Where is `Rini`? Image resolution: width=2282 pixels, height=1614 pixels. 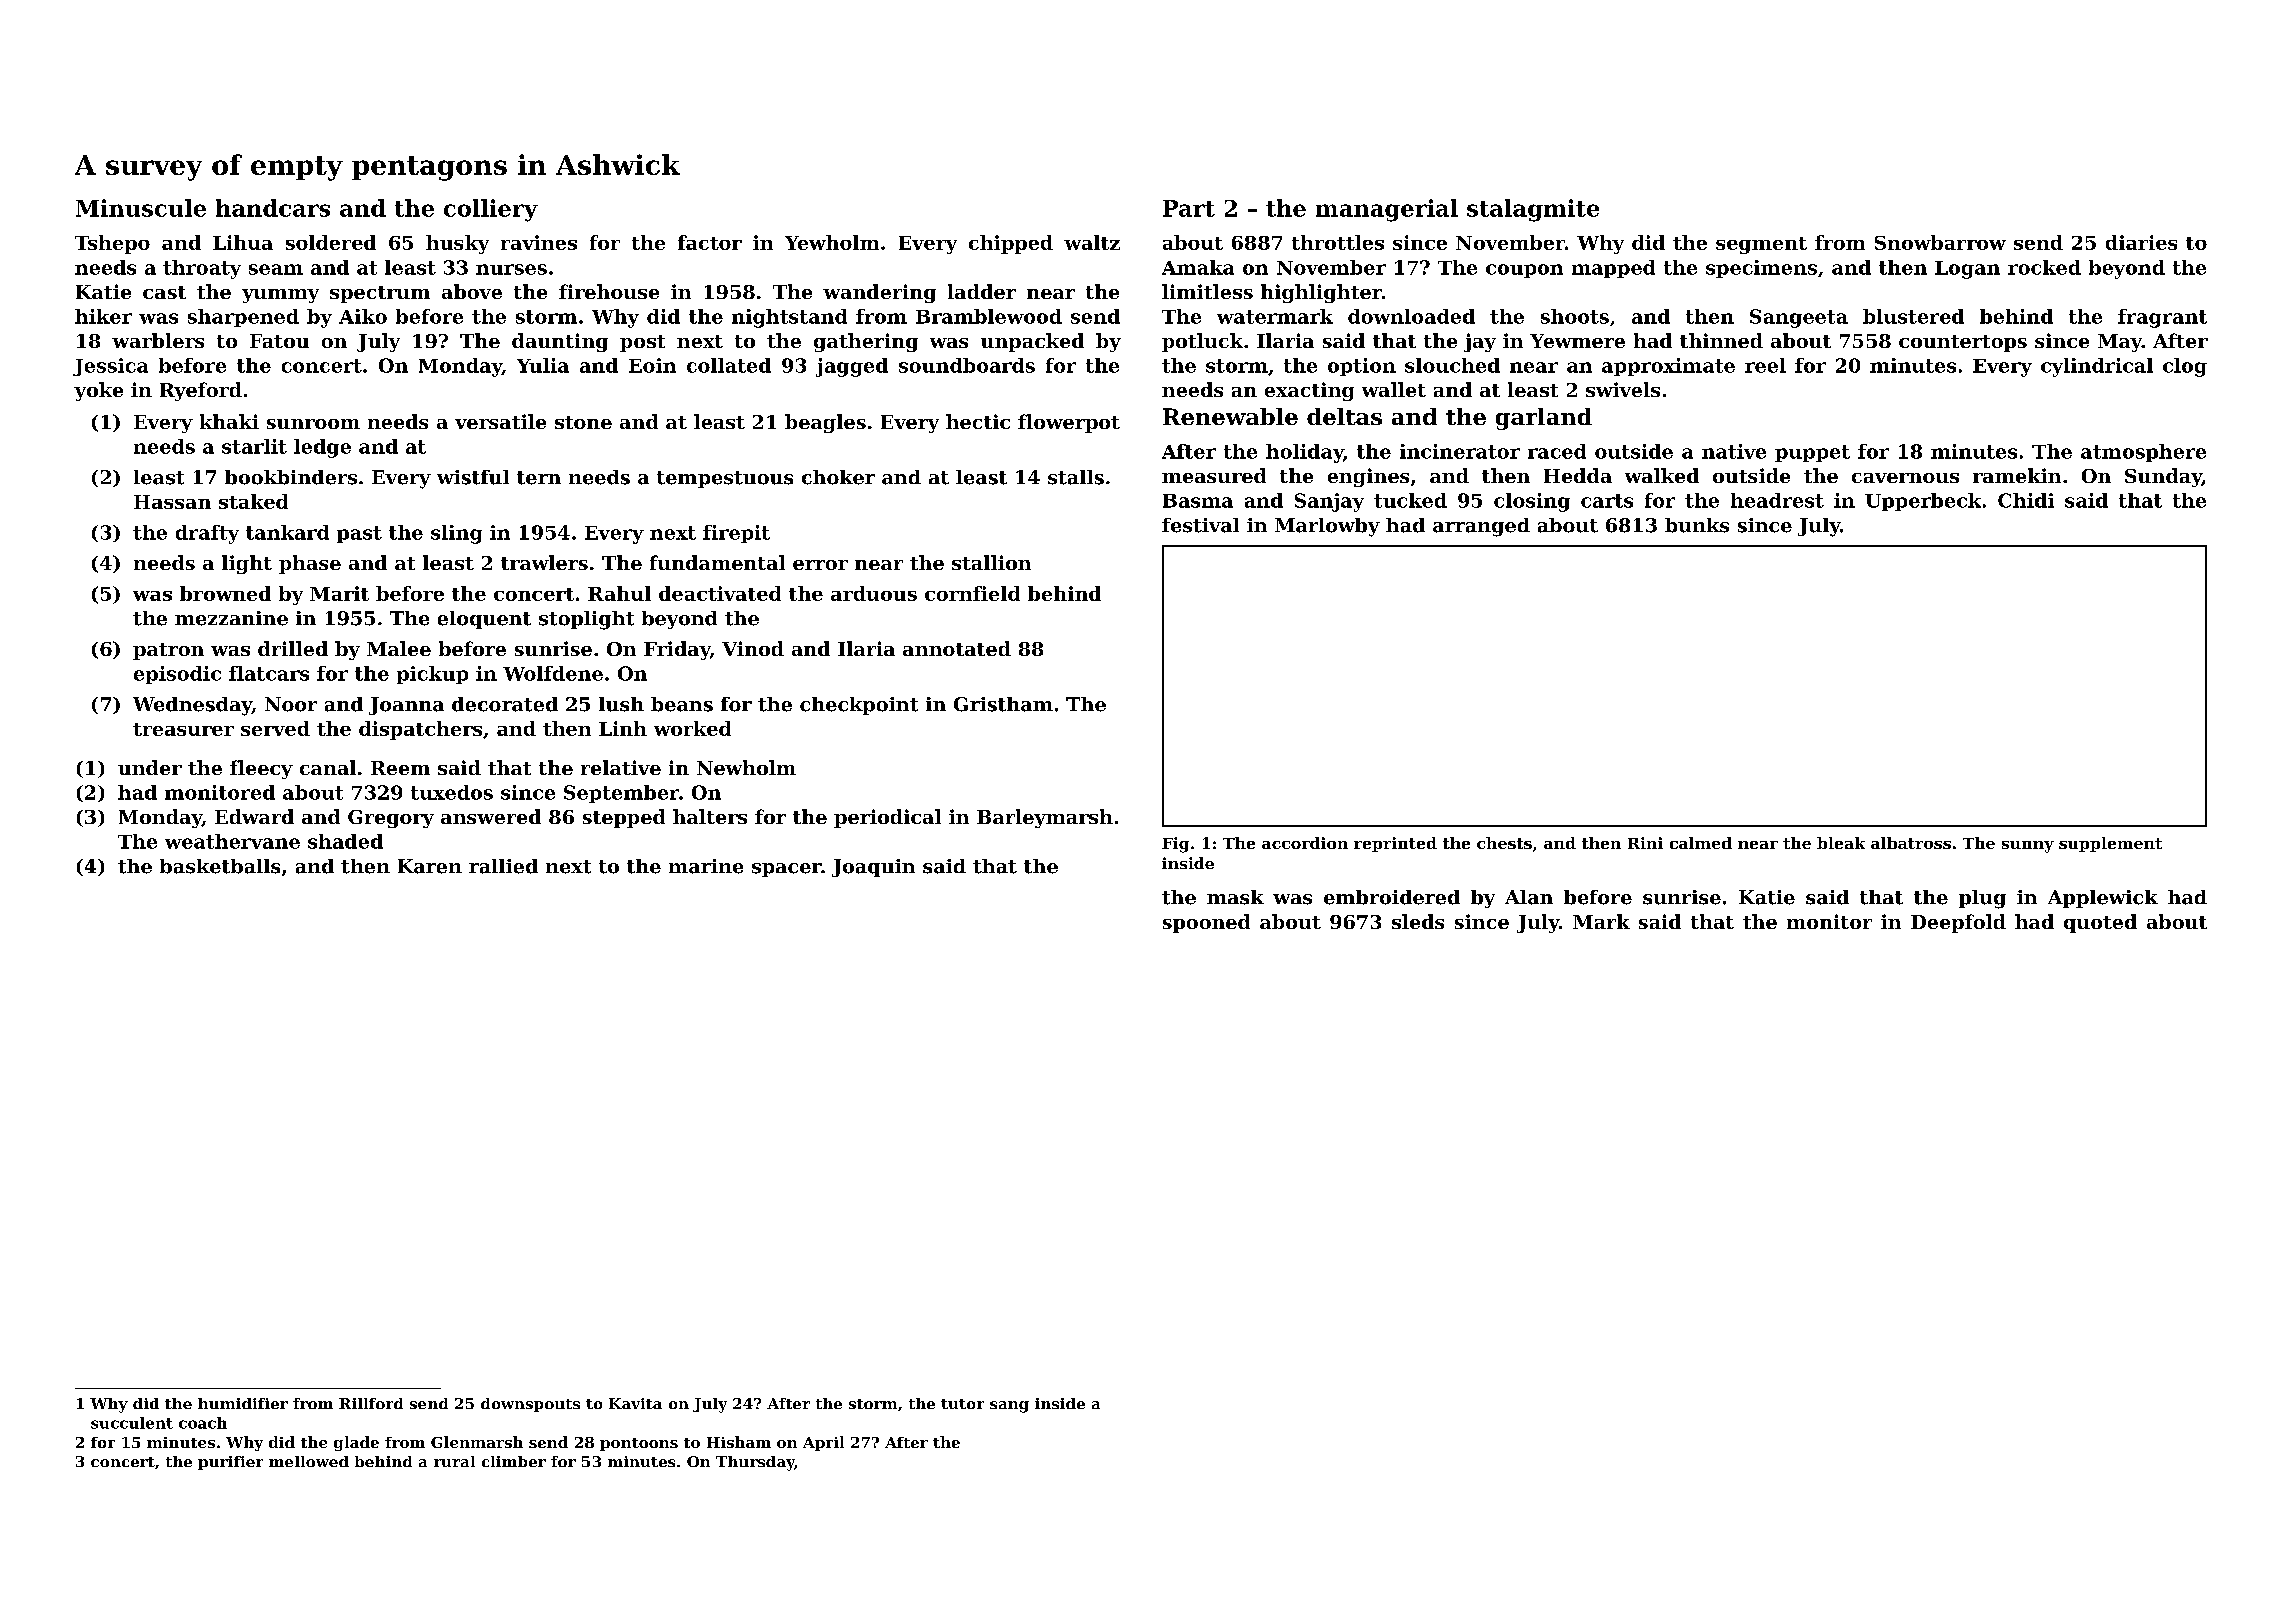
Rini is located at coordinates (1645, 843).
